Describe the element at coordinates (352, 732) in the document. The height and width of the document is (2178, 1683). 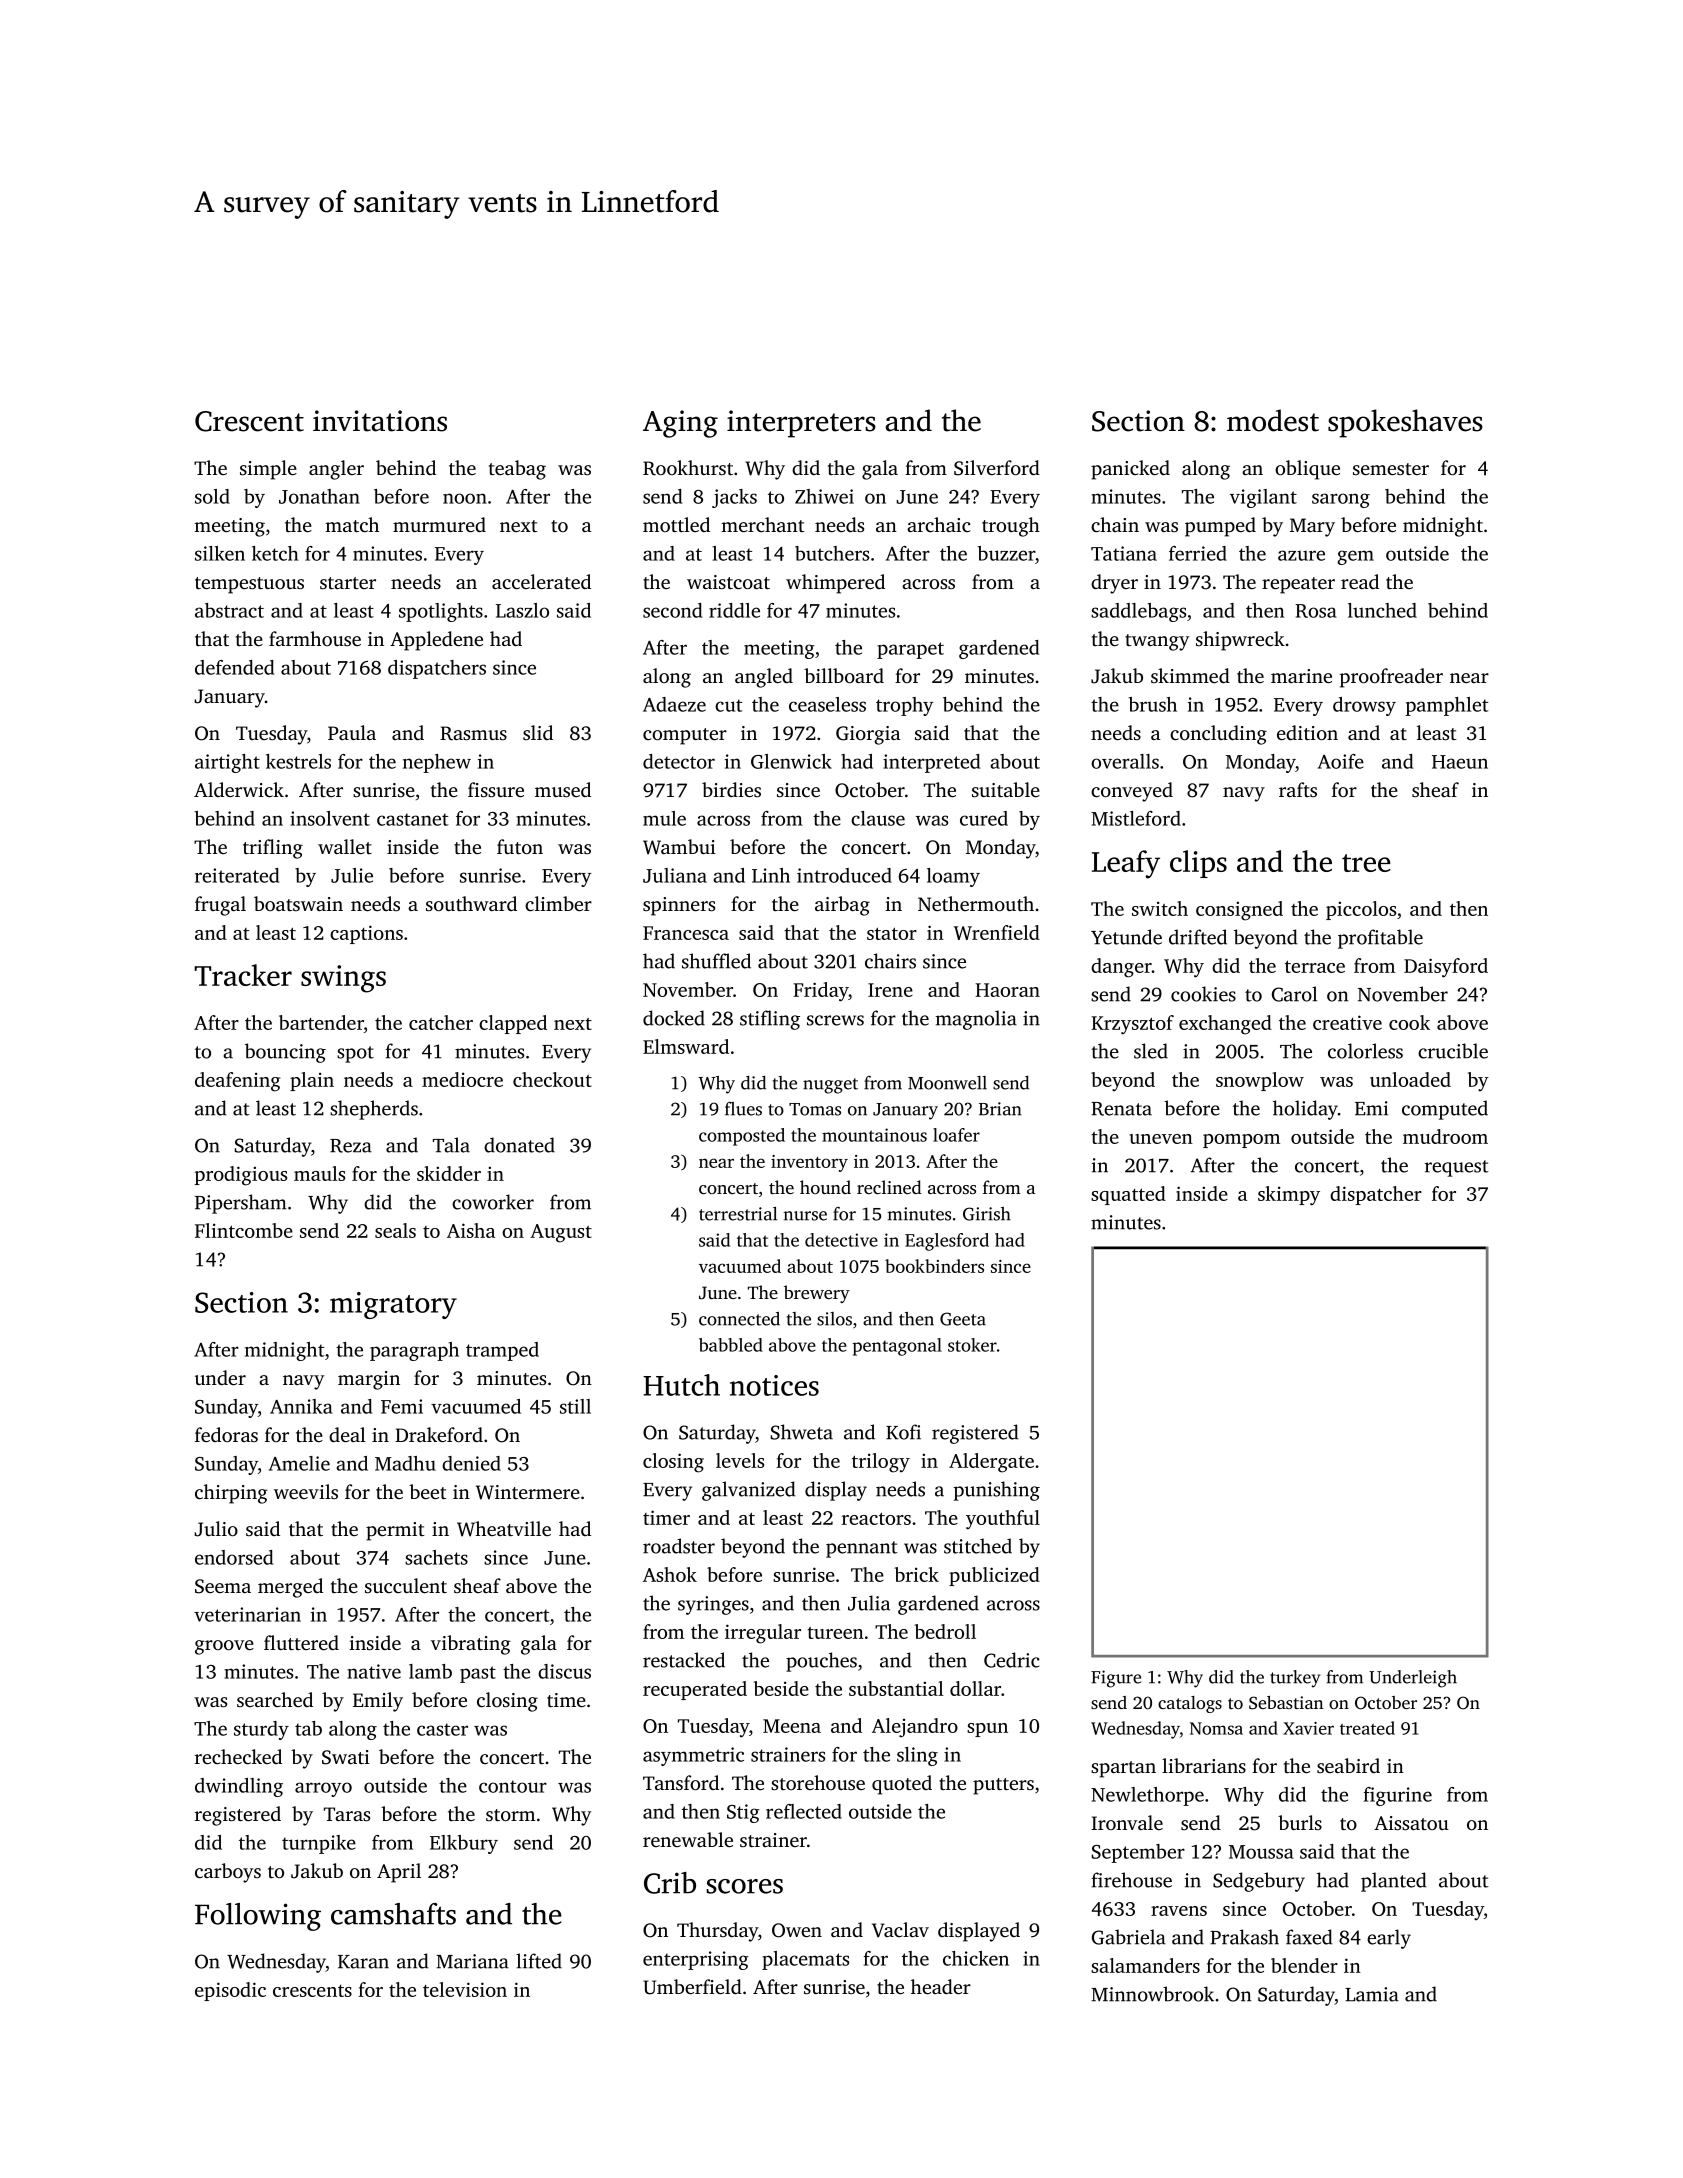
I see `Paula` at that location.
